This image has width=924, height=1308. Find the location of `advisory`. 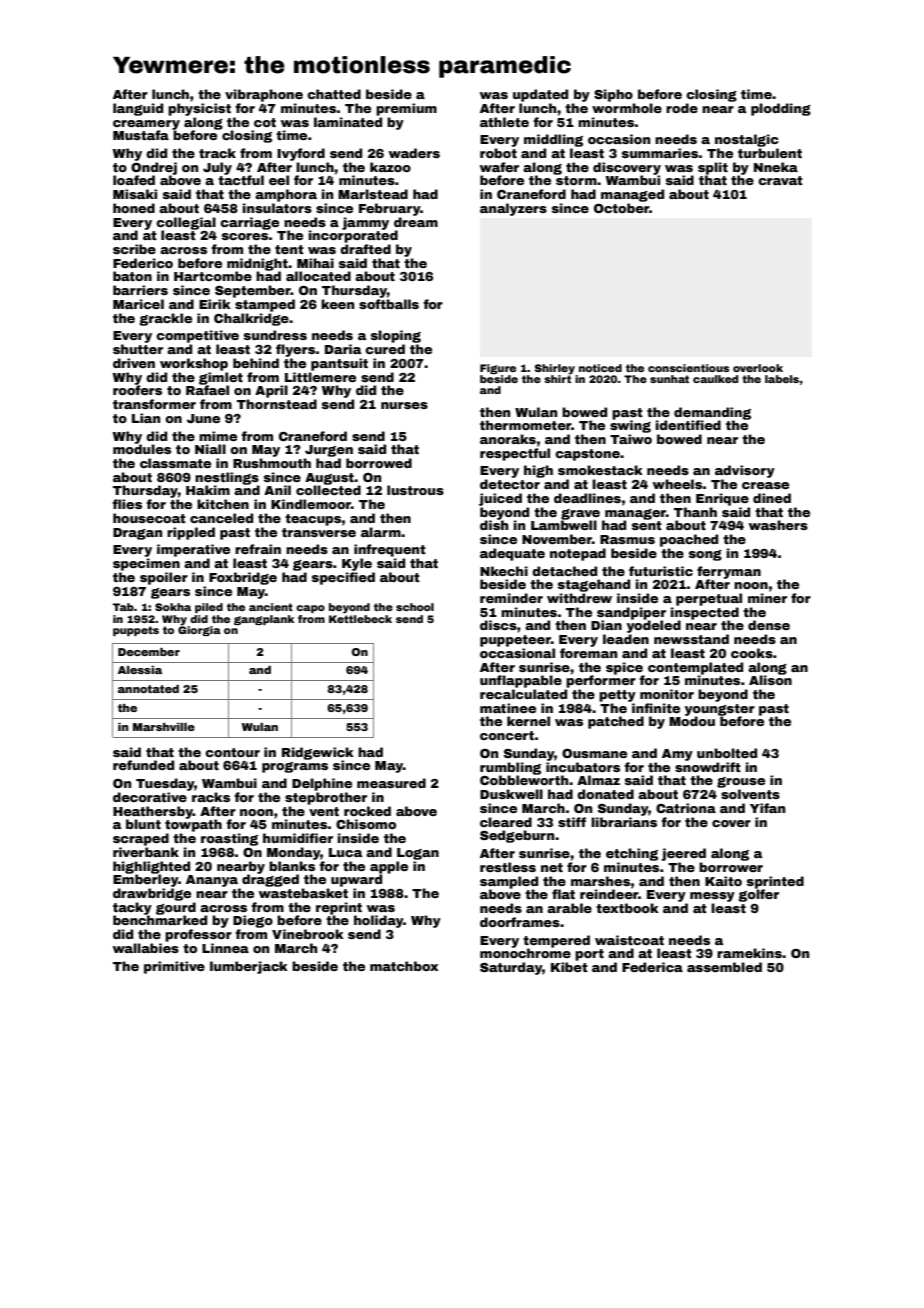

advisory is located at coordinates (745, 471).
